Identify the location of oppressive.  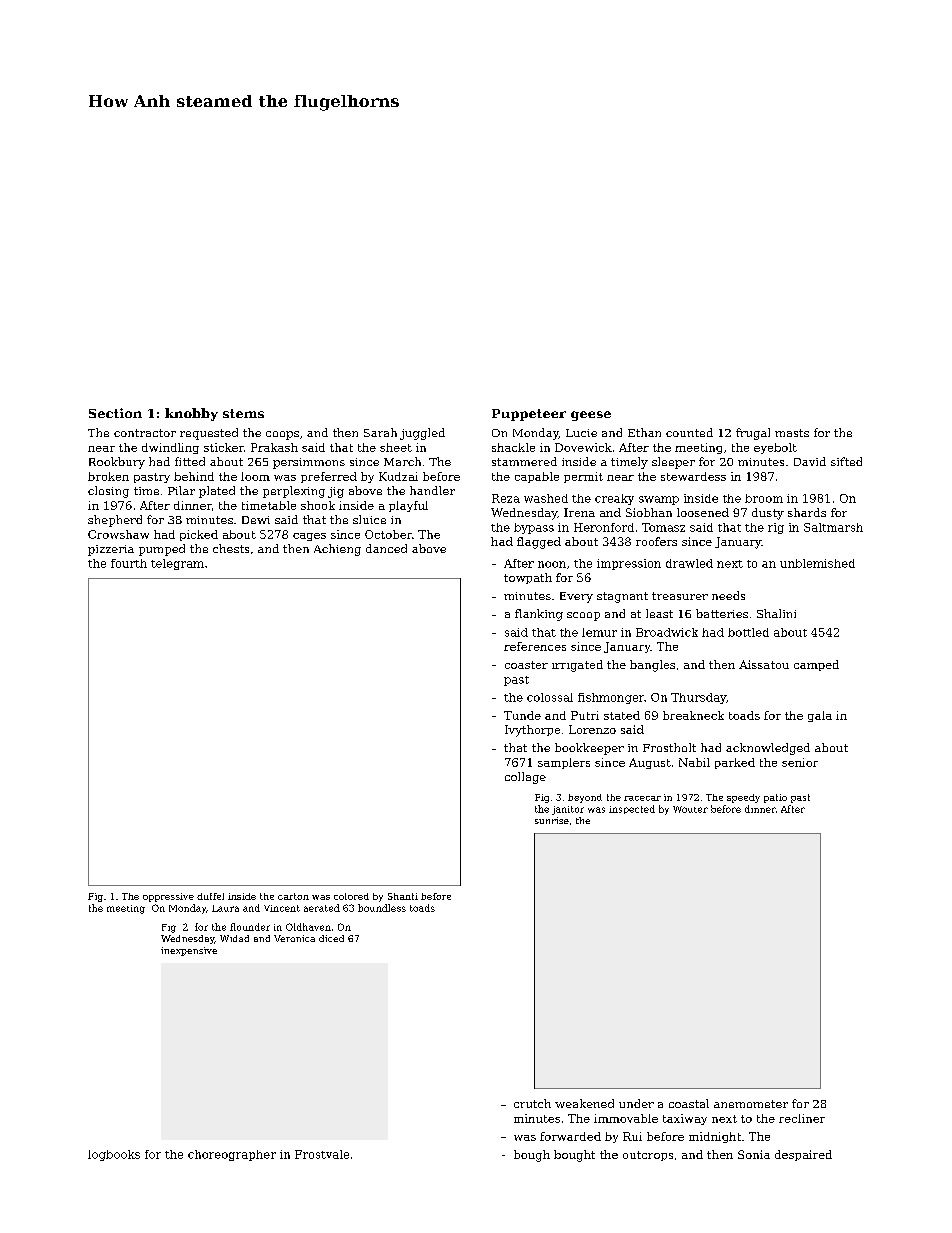
(168, 897).
